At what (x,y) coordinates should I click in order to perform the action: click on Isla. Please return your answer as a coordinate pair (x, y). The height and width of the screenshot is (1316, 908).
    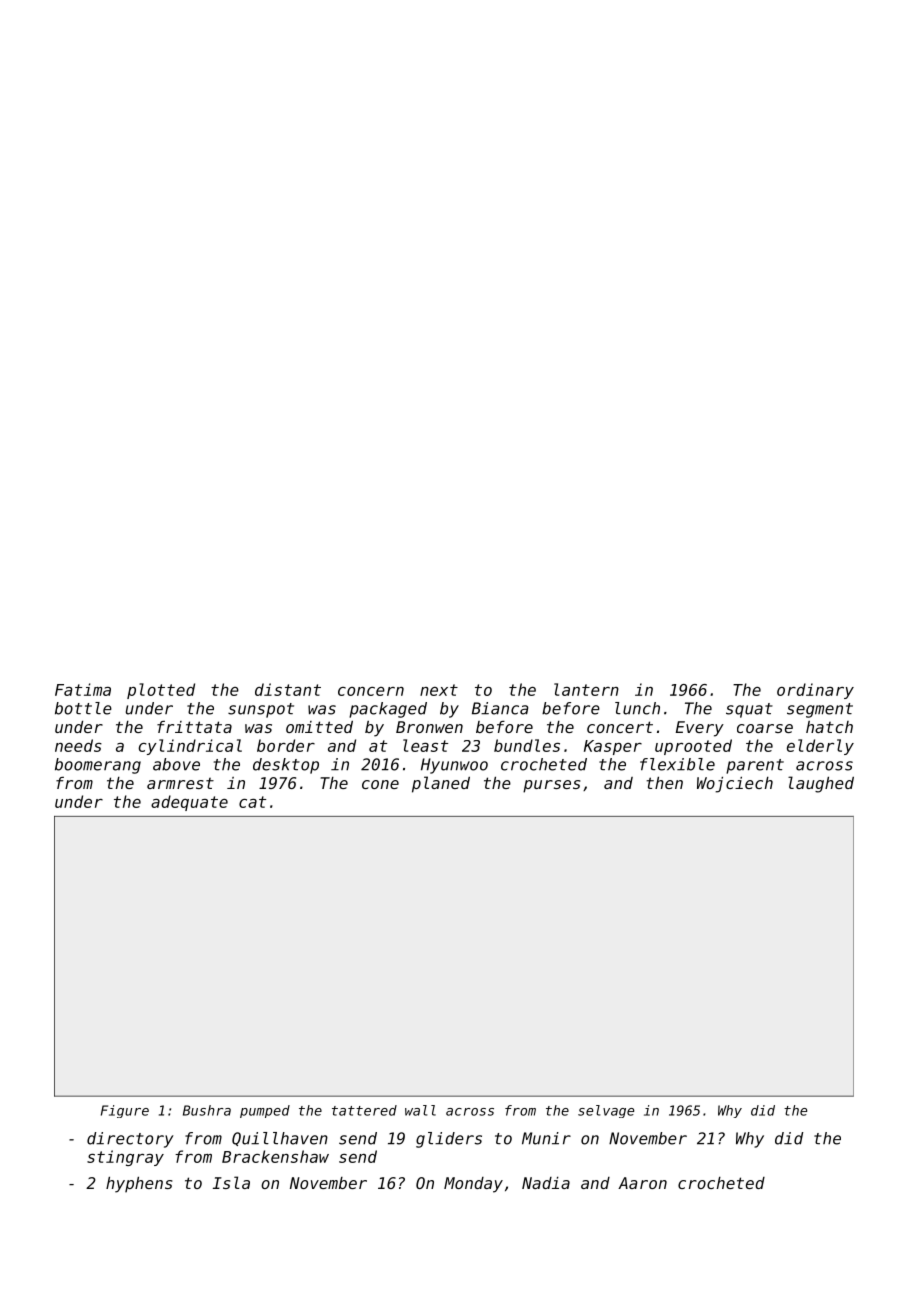
    Looking at the image, I should click on (231, 1182).
